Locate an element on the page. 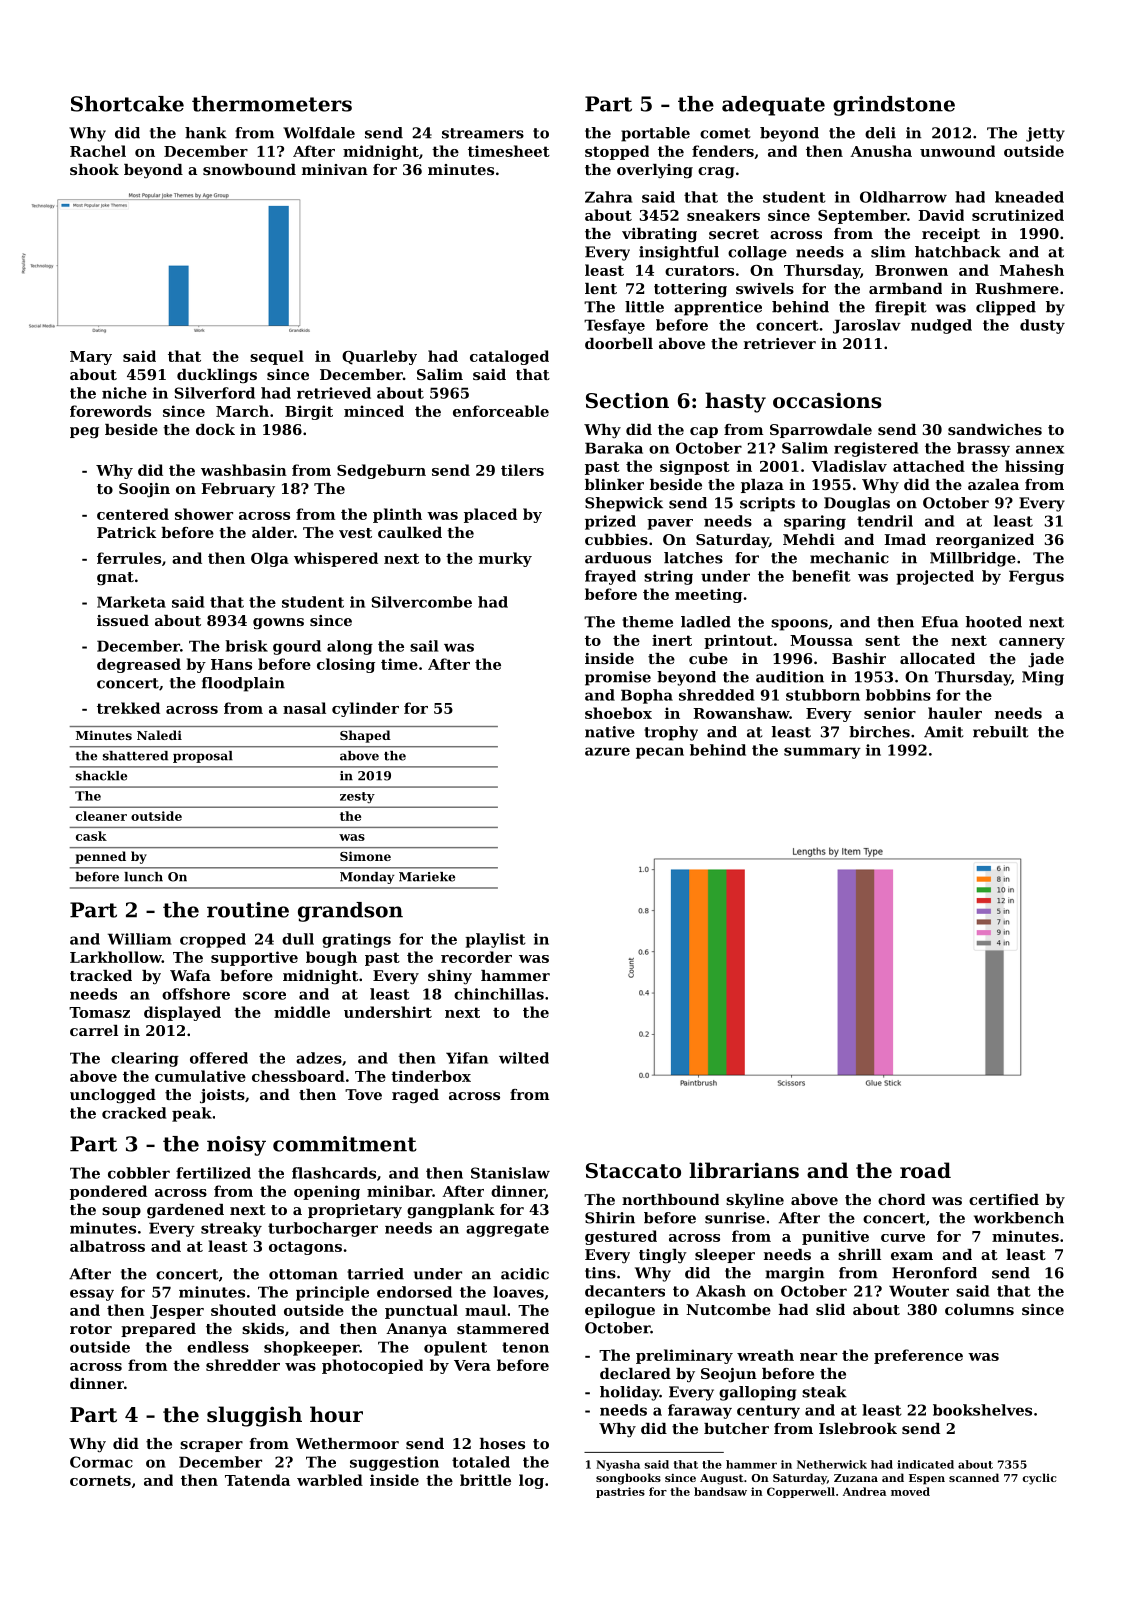  brittle is located at coordinates (485, 1480).
